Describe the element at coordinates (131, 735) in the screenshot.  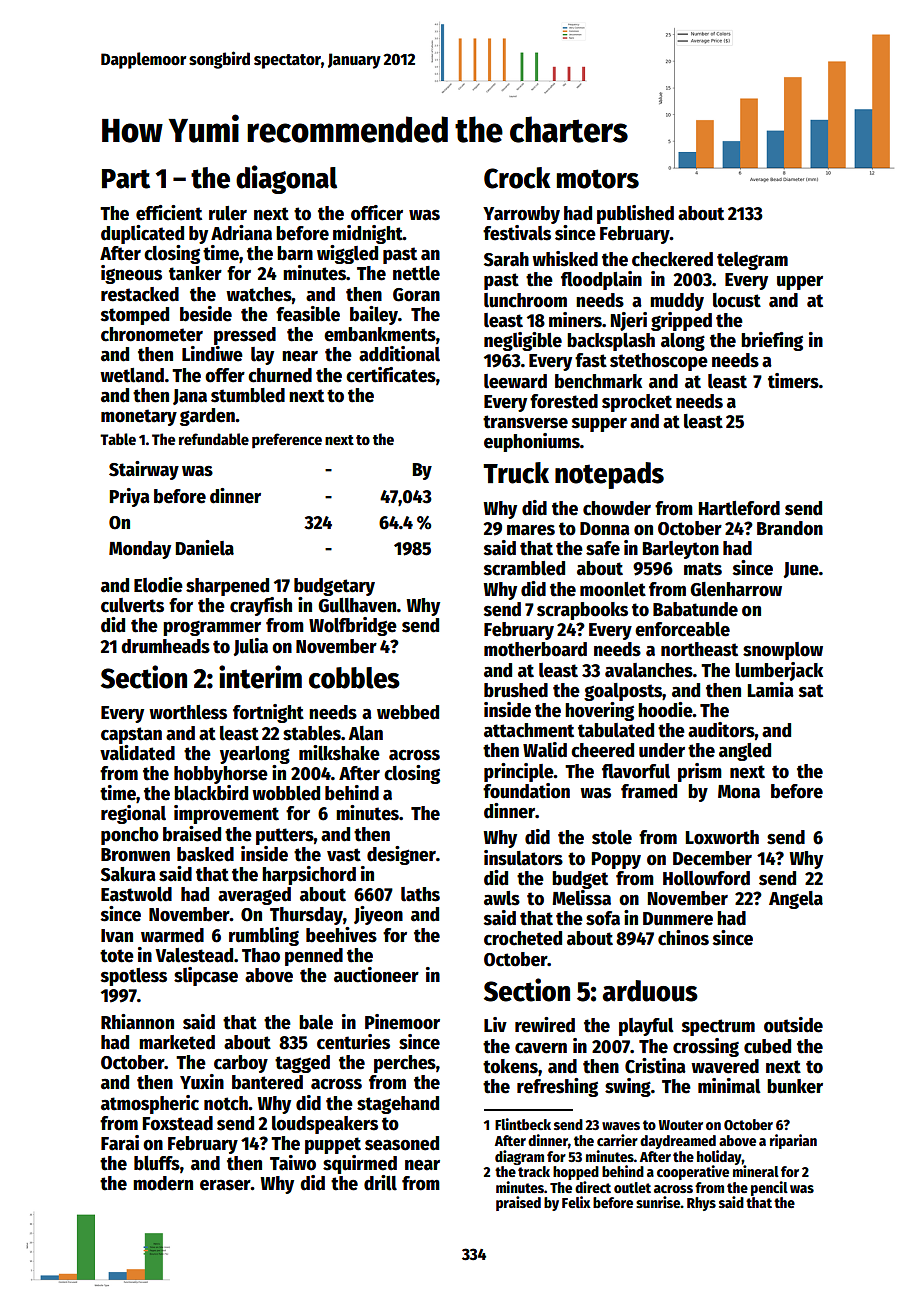
I see `capstan` at that location.
